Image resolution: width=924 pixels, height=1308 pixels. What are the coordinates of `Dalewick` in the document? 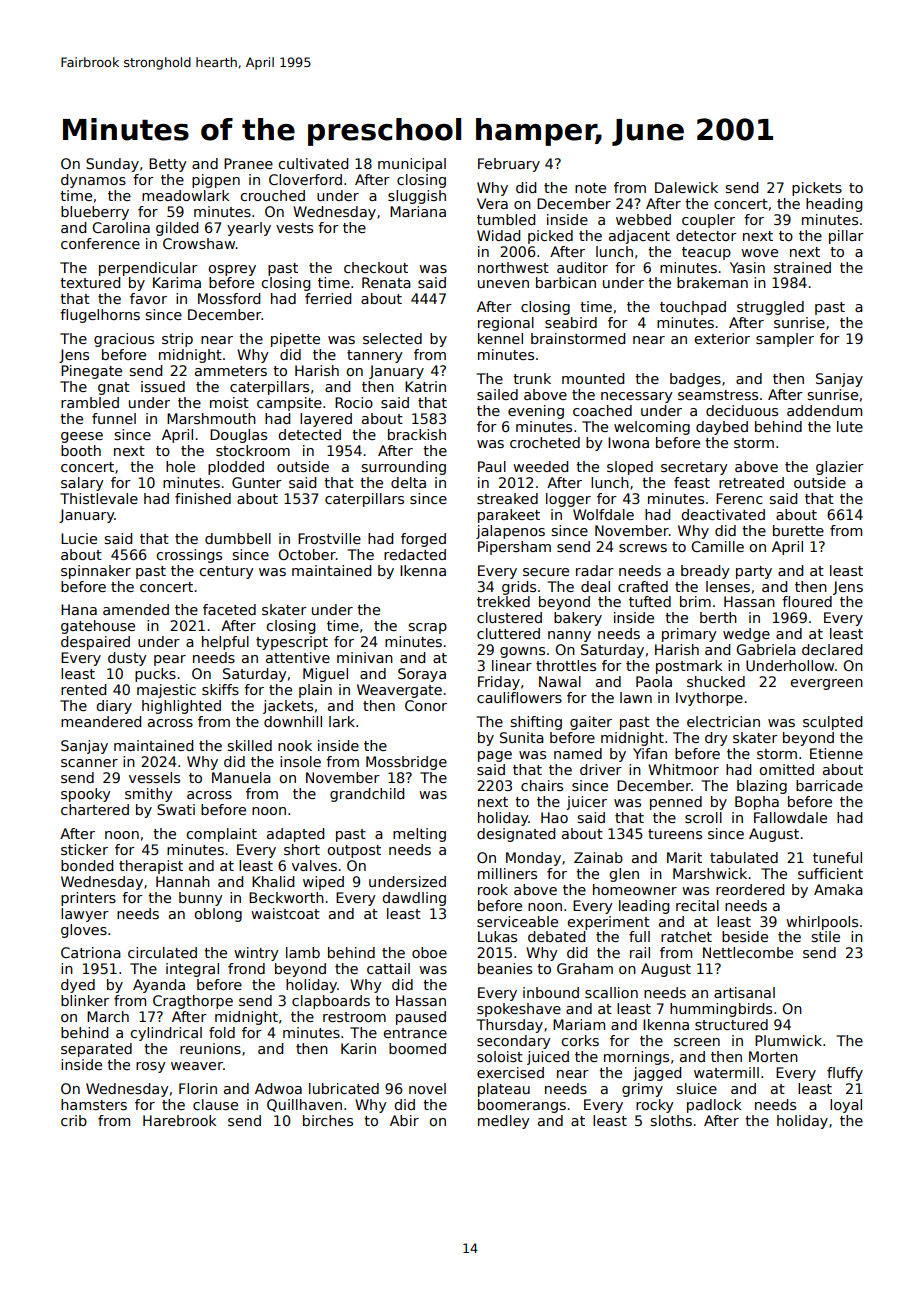 It's located at (686, 187).
